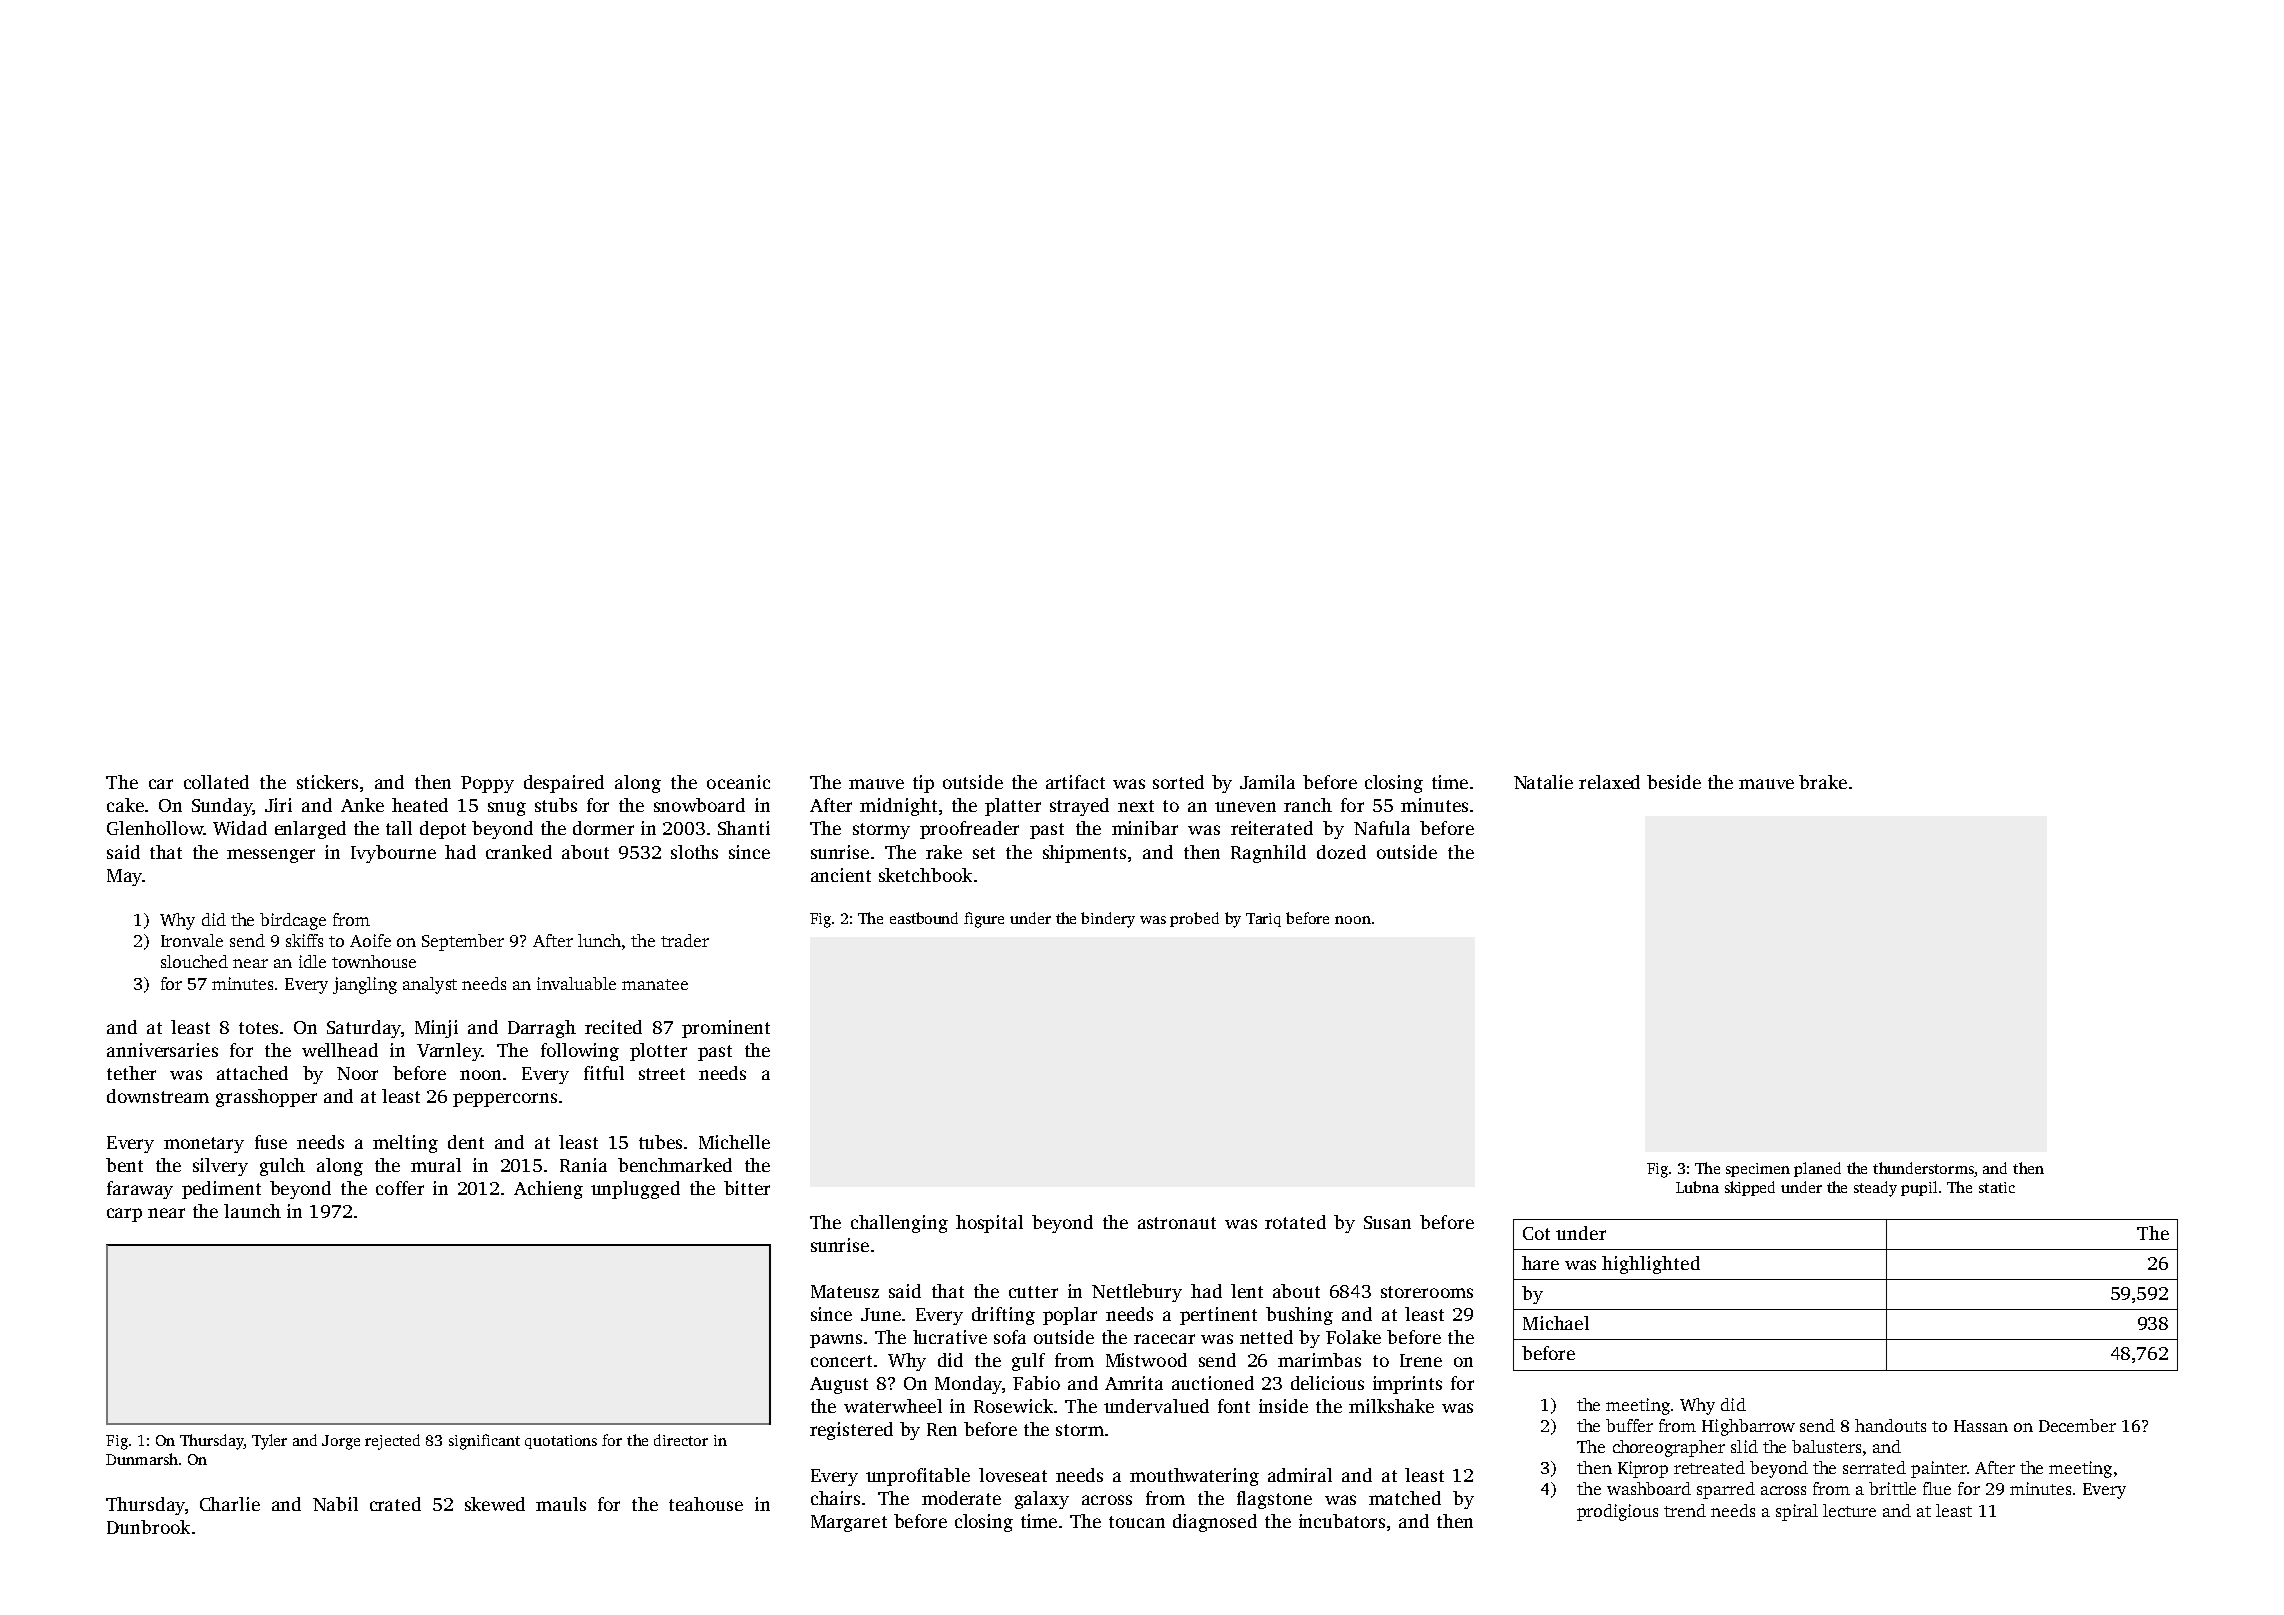 The width and height of the document is (2284, 1615). I want to click on beside, so click(1674, 782).
